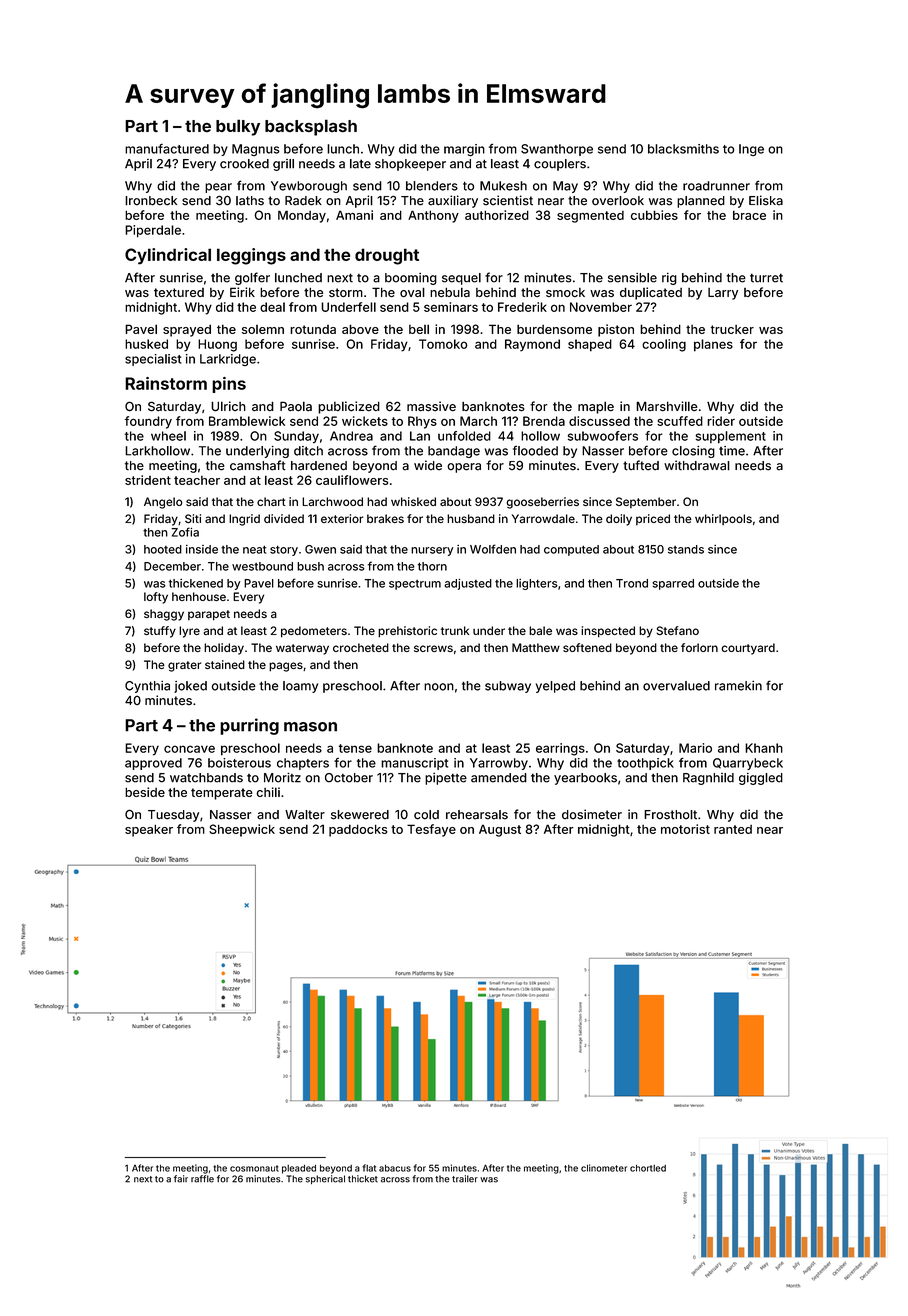  What do you see at coordinates (723, 519) in the page?
I see `whirlpools` at bounding box center [723, 519].
